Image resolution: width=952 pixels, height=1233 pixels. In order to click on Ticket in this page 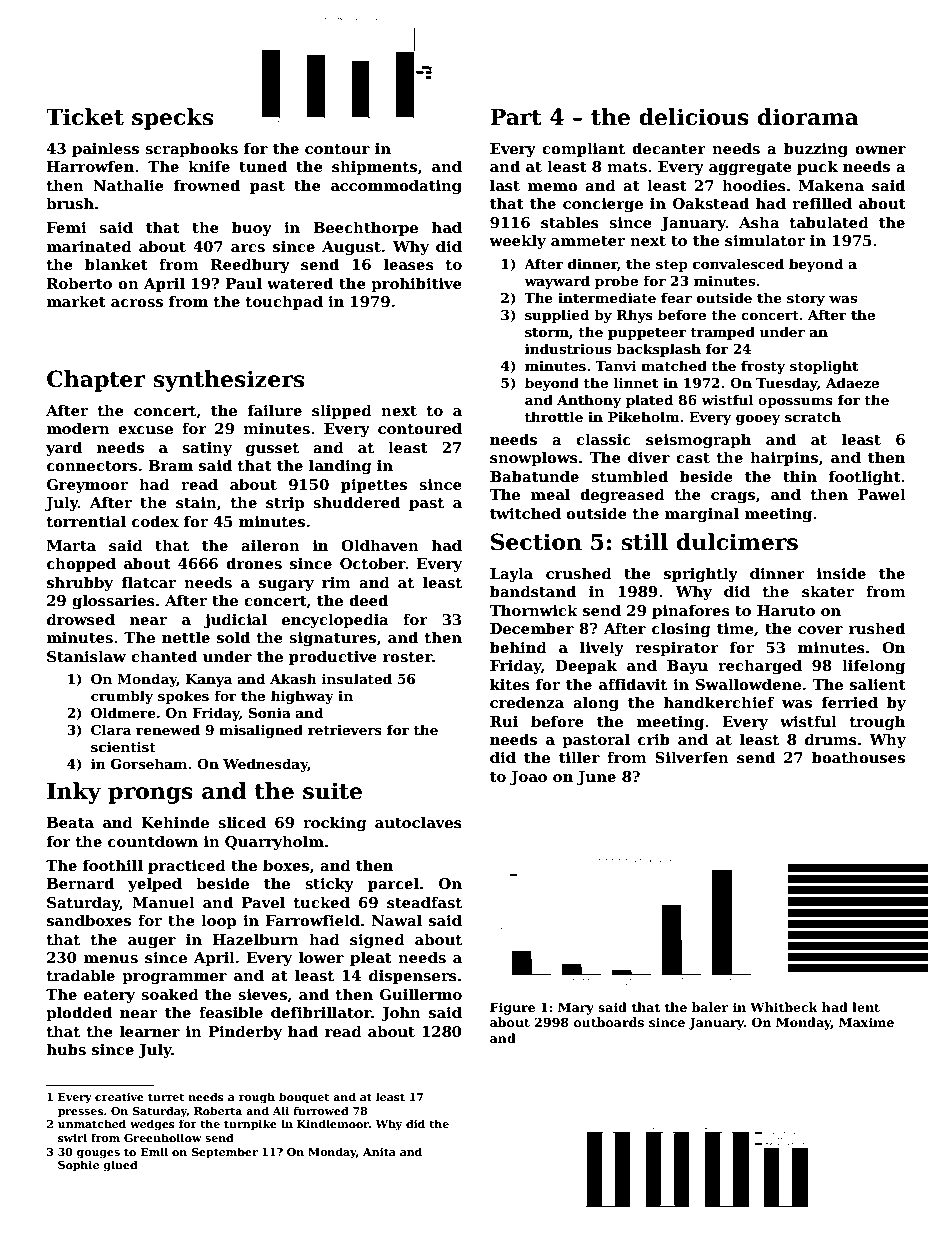, I will do `click(85, 117)`.
